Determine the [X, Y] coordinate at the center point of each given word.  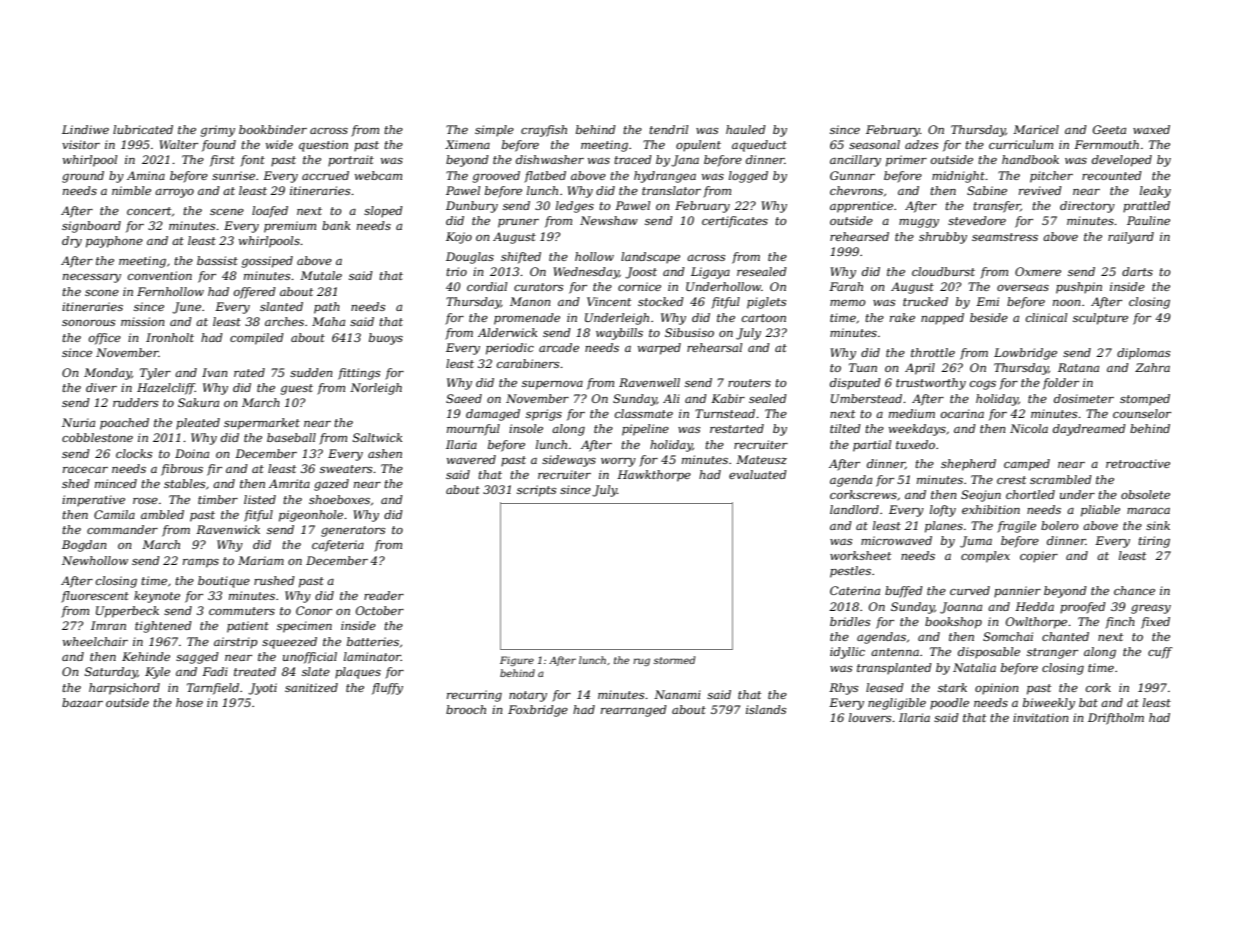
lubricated [143, 129]
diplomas [1143, 354]
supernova [552, 385]
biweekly [1049, 704]
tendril [668, 129]
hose [189, 702]
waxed [1151, 129]
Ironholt [170, 337]
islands [766, 709]
